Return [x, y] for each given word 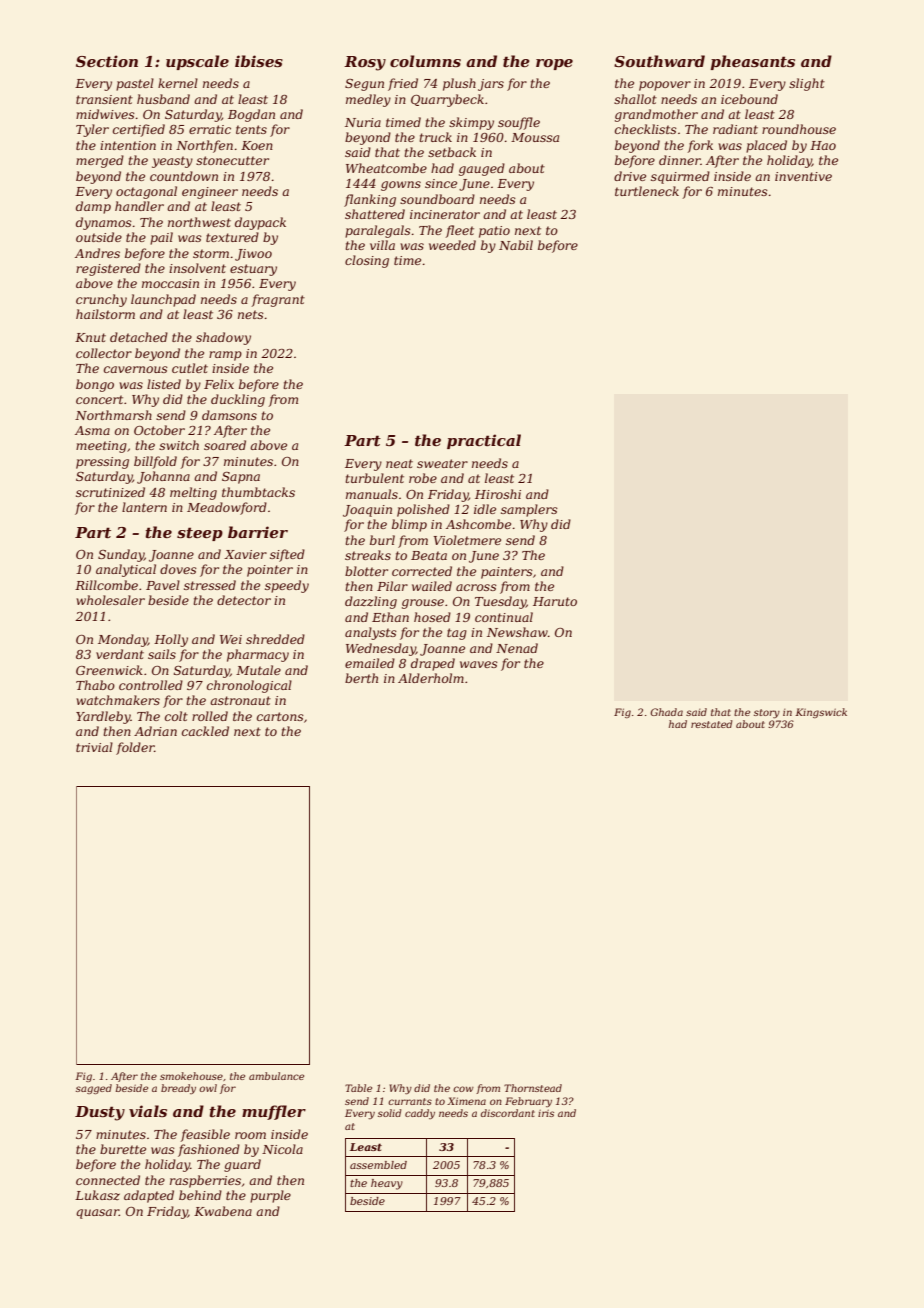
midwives [105, 114]
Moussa [535, 137]
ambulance [276, 1076]
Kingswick [821, 713]
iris [546, 1113]
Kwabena [223, 1211]
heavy [387, 1184]
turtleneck [647, 191]
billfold [155, 462]
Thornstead [533, 1088]
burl [382, 540]
